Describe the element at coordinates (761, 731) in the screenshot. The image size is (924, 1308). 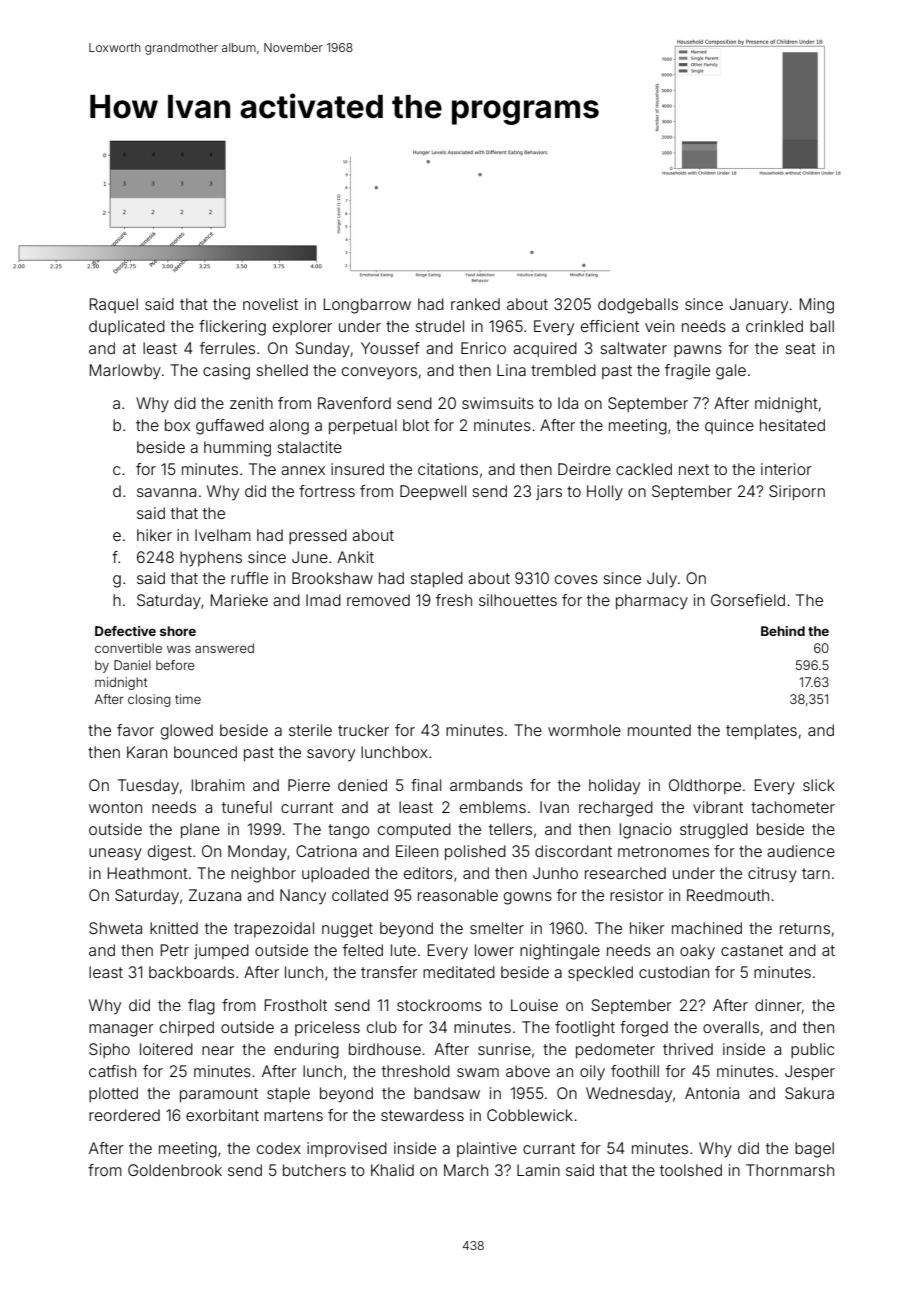
I see `templates` at that location.
